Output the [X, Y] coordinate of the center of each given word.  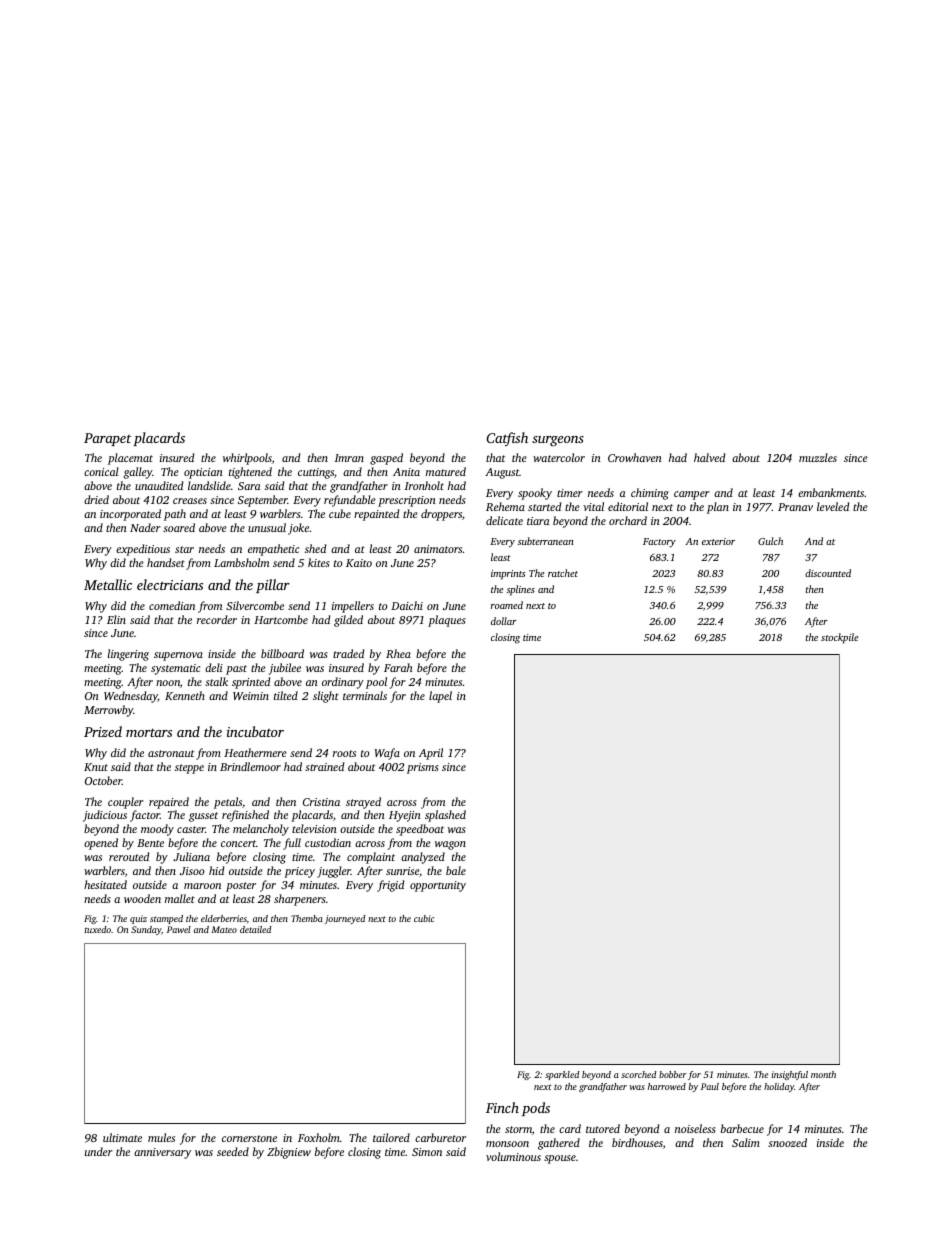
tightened [250, 473]
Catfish [507, 439]
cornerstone [249, 1138]
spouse [560, 1159]
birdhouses [637, 1142]
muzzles [818, 457]
